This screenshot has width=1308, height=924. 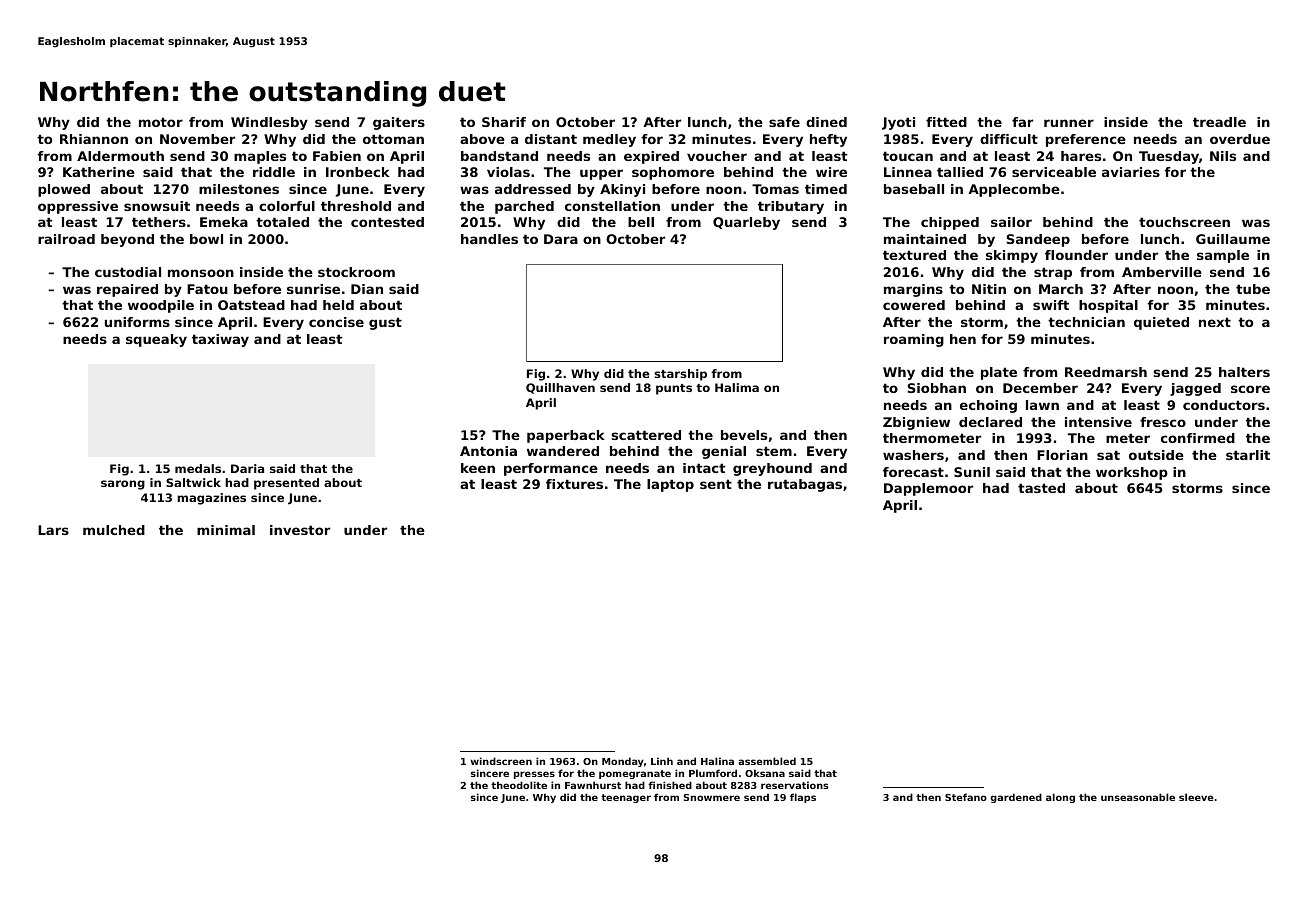 What do you see at coordinates (1138, 797) in the screenshot?
I see `unseasonable` at bounding box center [1138, 797].
